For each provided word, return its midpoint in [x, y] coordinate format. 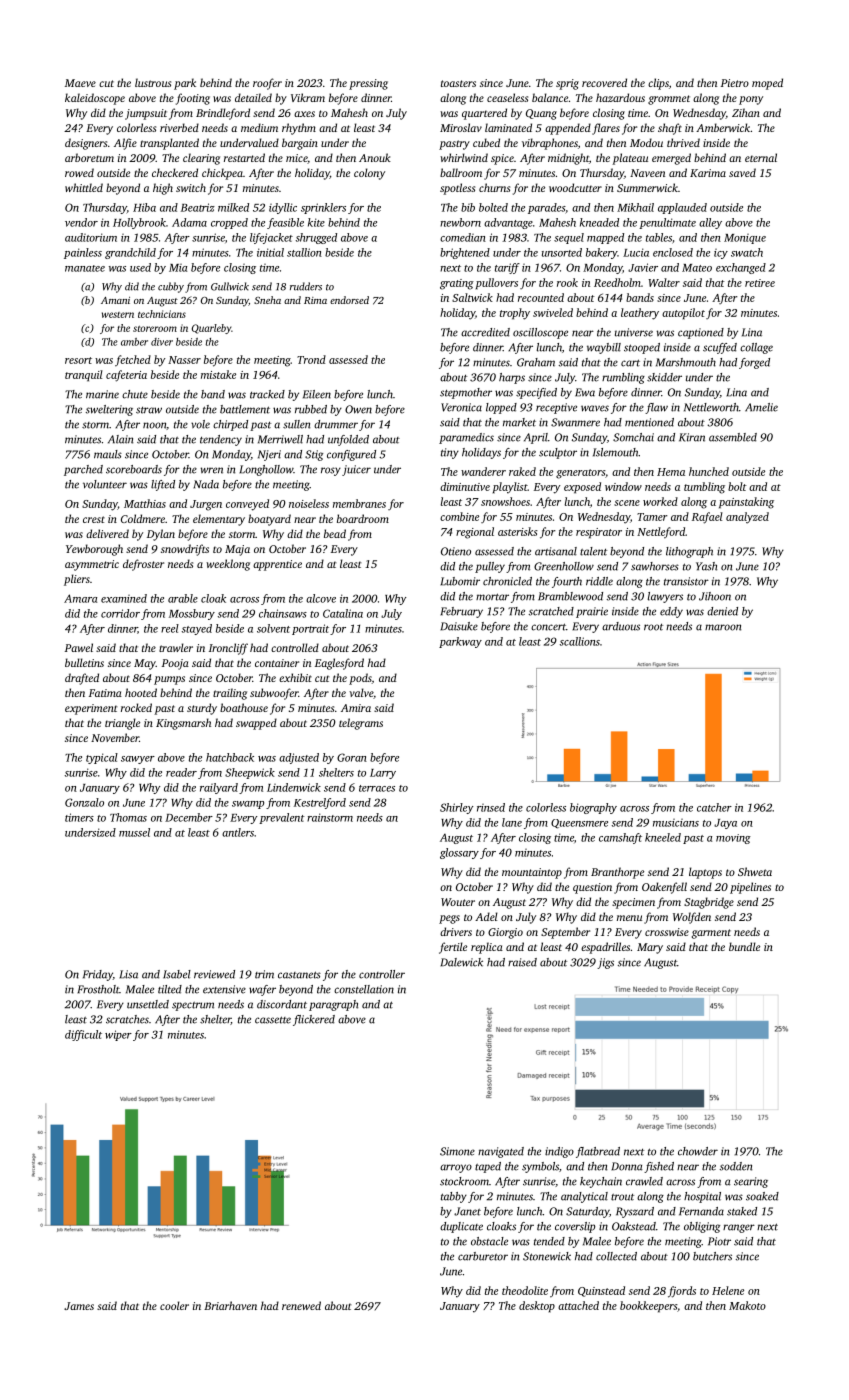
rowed [79, 172]
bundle [744, 946]
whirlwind [464, 157]
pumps [169, 680]
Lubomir [460, 581]
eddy [671, 612]
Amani [115, 300]
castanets [299, 975]
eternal [761, 157]
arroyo [456, 1168]
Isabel [177, 974]
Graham [536, 362]
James [79, 1306]
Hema [671, 472]
